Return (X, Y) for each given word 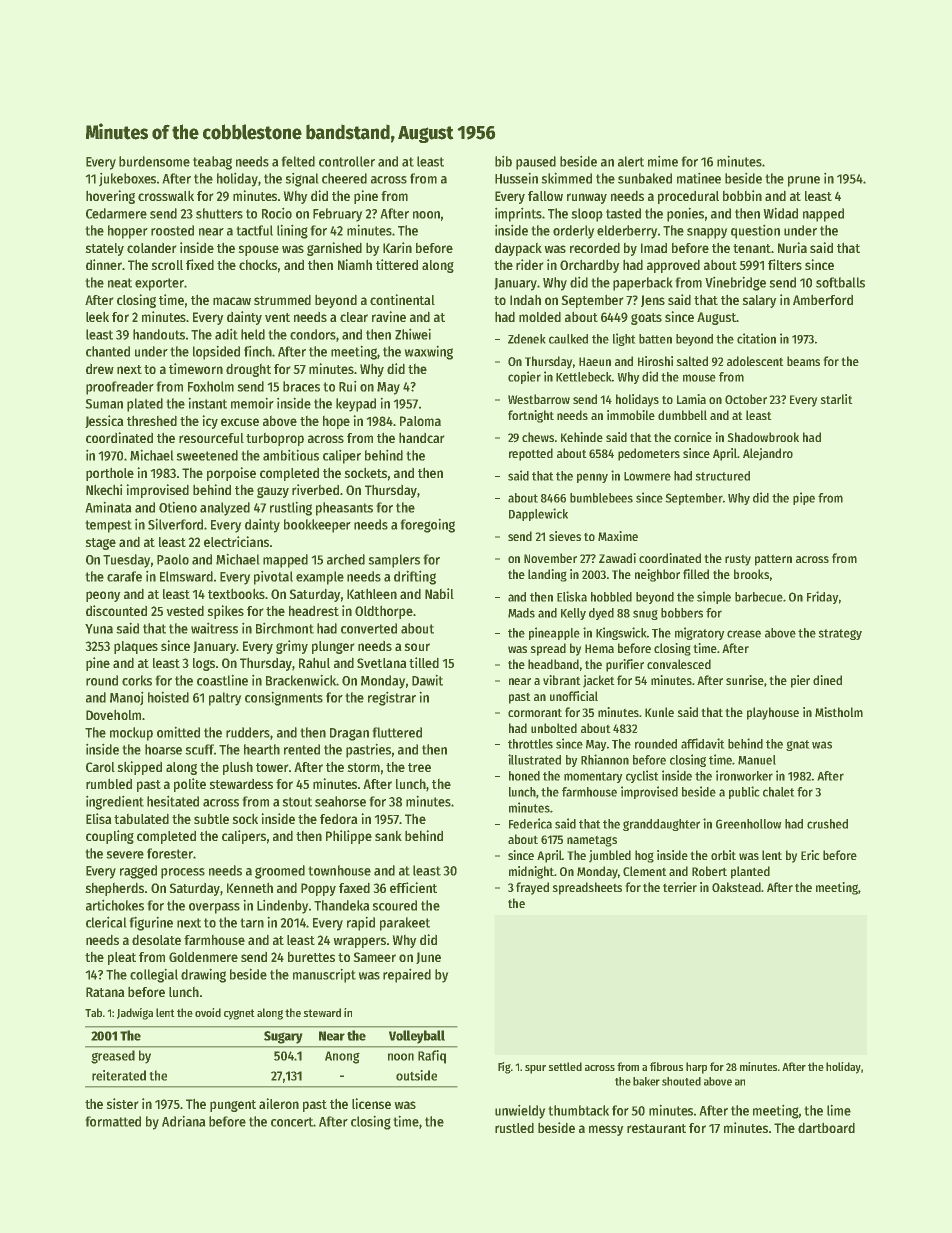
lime (839, 1110)
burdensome (154, 161)
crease (744, 634)
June (428, 958)
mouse (699, 378)
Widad (781, 213)
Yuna (99, 629)
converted (369, 628)
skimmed (567, 178)
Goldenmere (203, 957)
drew (100, 369)
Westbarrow (539, 399)
